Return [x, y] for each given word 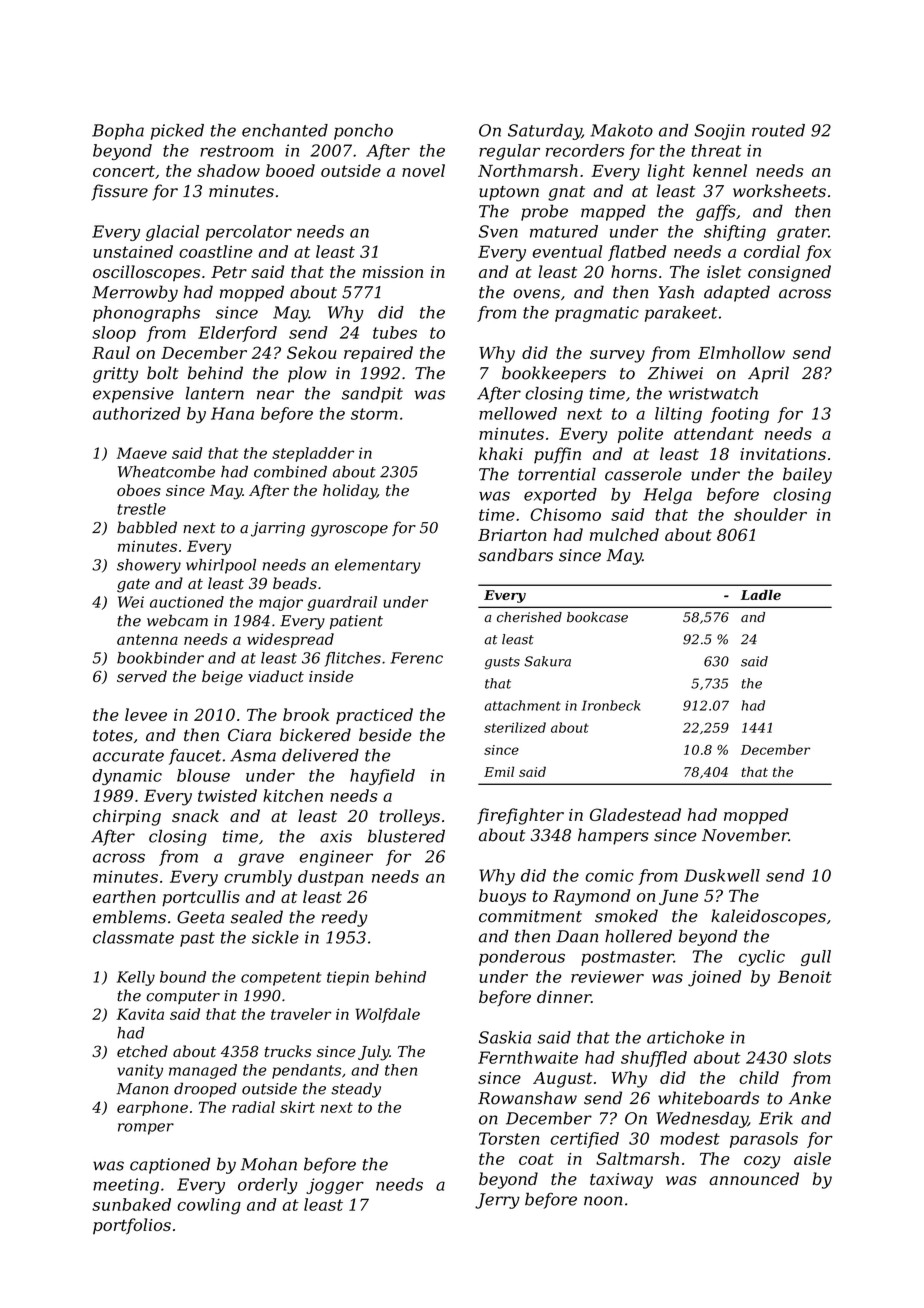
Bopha [118, 132]
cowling [209, 1206]
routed [778, 130]
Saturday [545, 132]
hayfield [382, 777]
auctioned [187, 602]
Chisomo [566, 514]
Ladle [761, 595]
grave [261, 859]
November [745, 835]
